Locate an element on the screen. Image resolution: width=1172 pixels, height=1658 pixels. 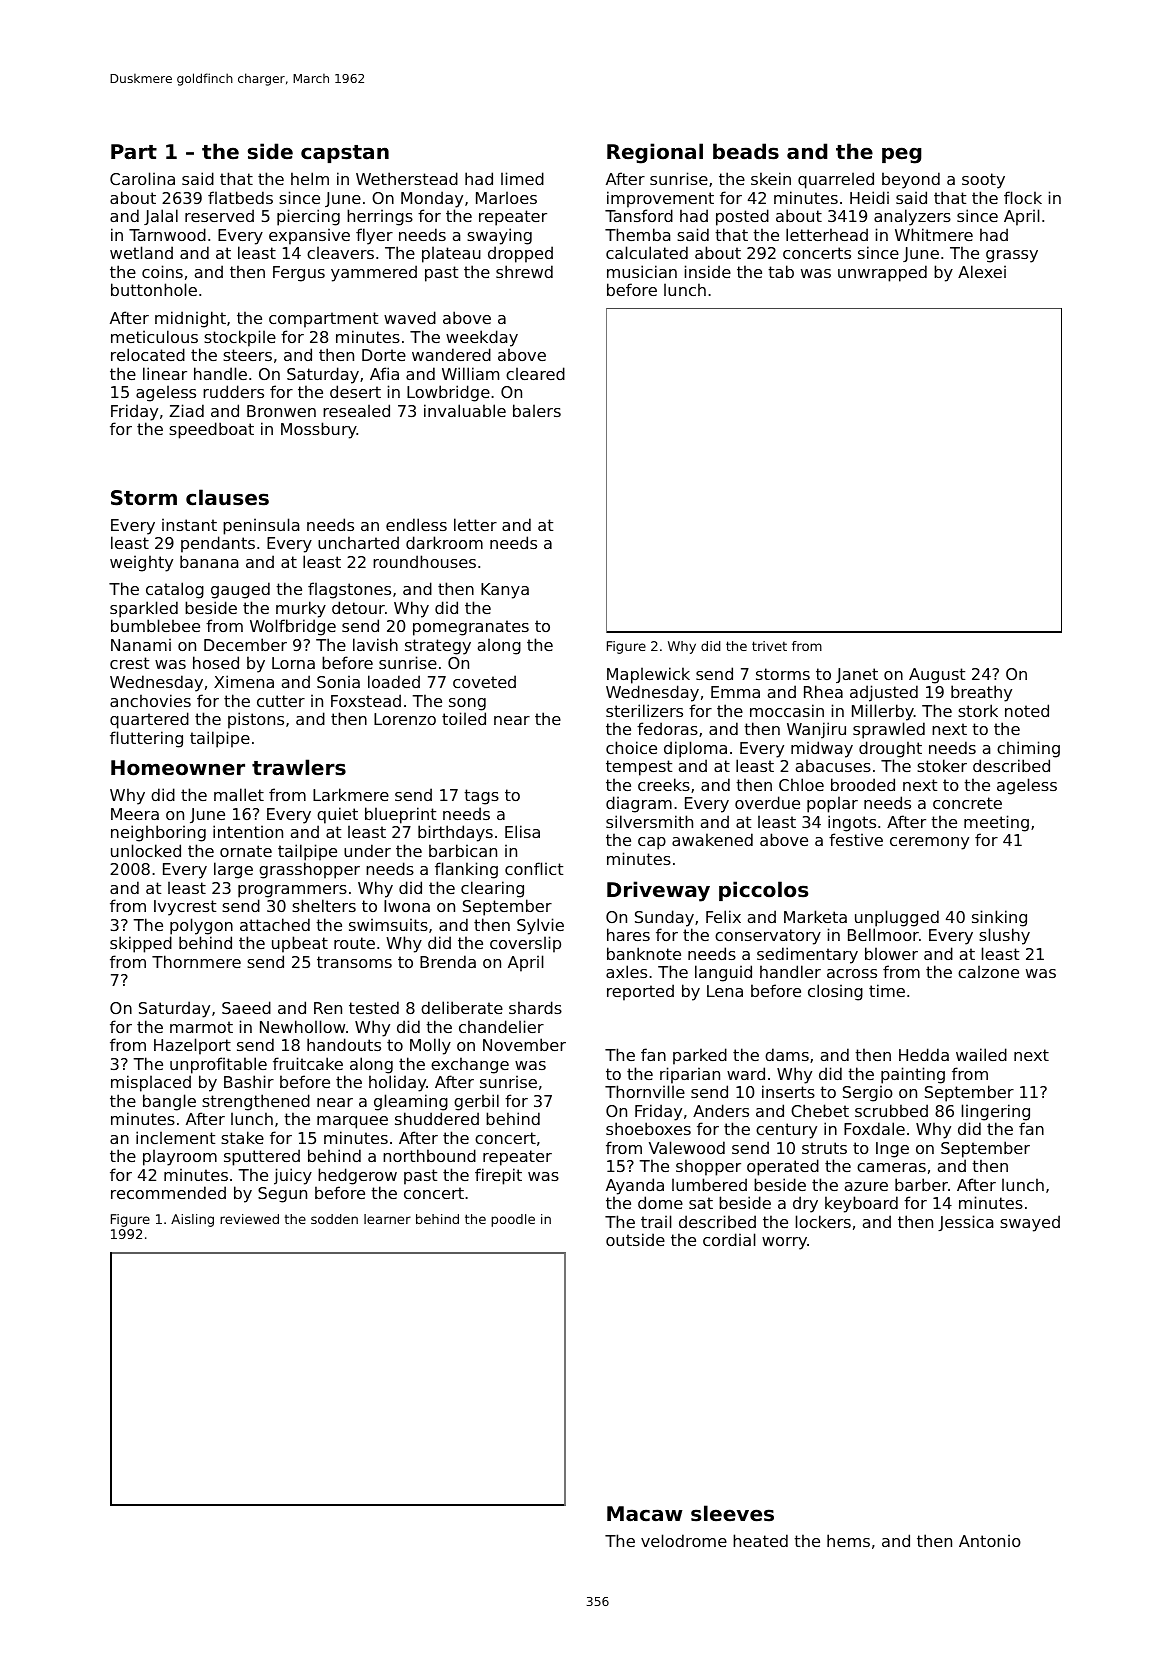
route is located at coordinates (354, 943).
